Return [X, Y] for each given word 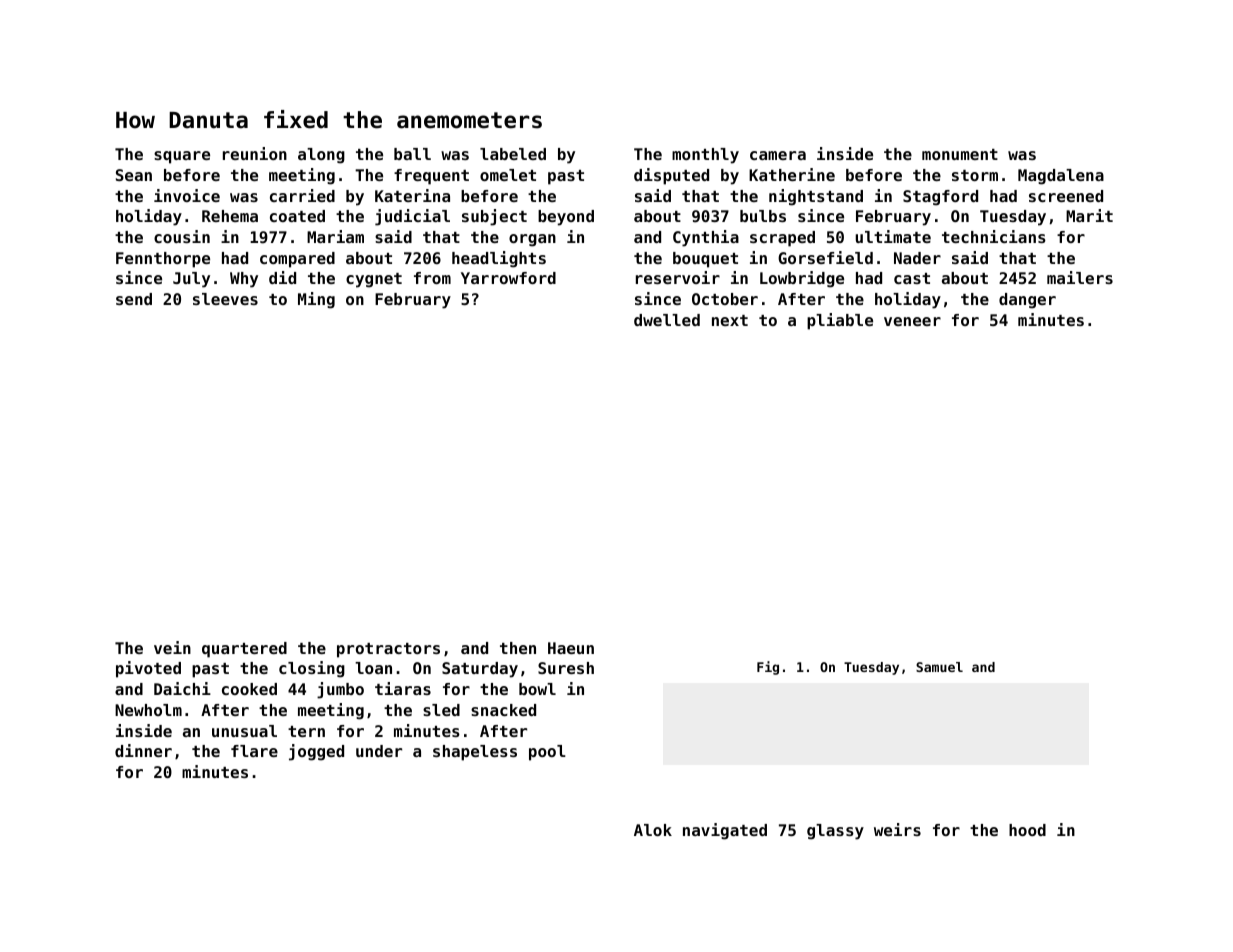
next [730, 320]
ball [412, 154]
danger [1027, 301]
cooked [249, 689]
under [379, 751]
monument [960, 154]
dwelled [667, 320]
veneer [912, 321]
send [134, 299]
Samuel [939, 667]
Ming [316, 300]
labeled [513, 154]
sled [441, 710]
